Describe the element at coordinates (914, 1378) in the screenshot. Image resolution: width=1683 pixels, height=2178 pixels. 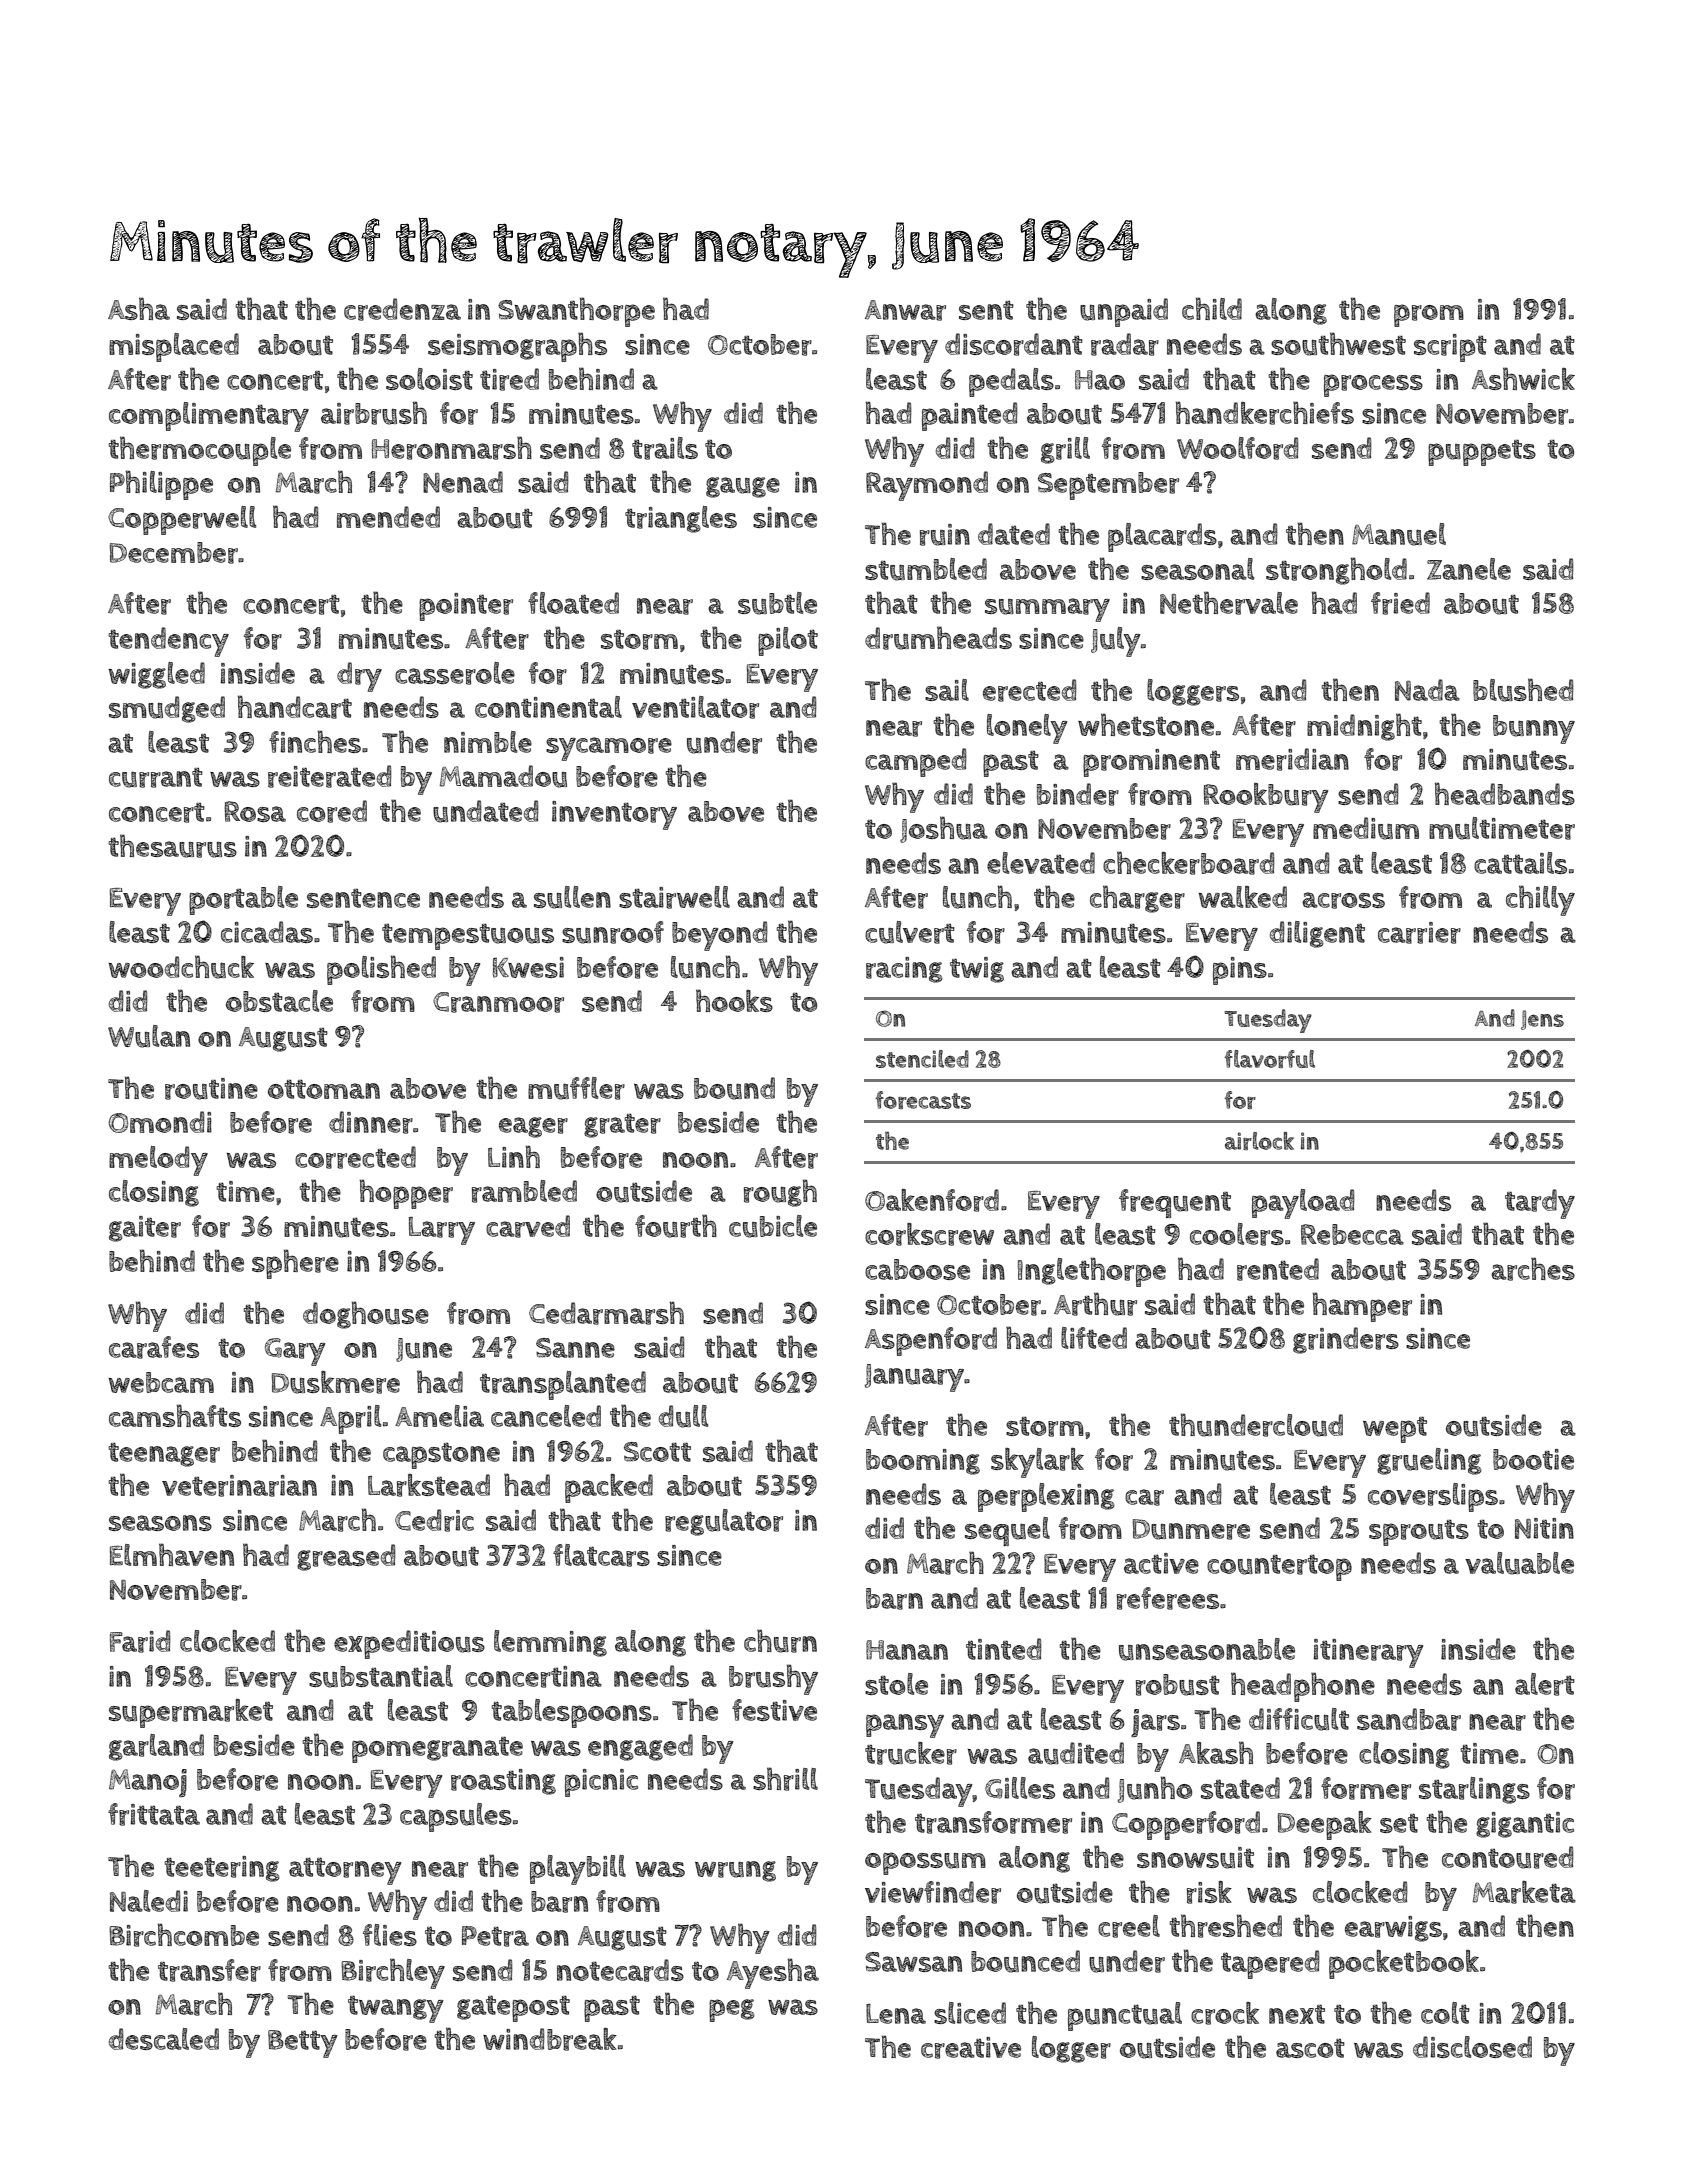
I see `January` at that location.
